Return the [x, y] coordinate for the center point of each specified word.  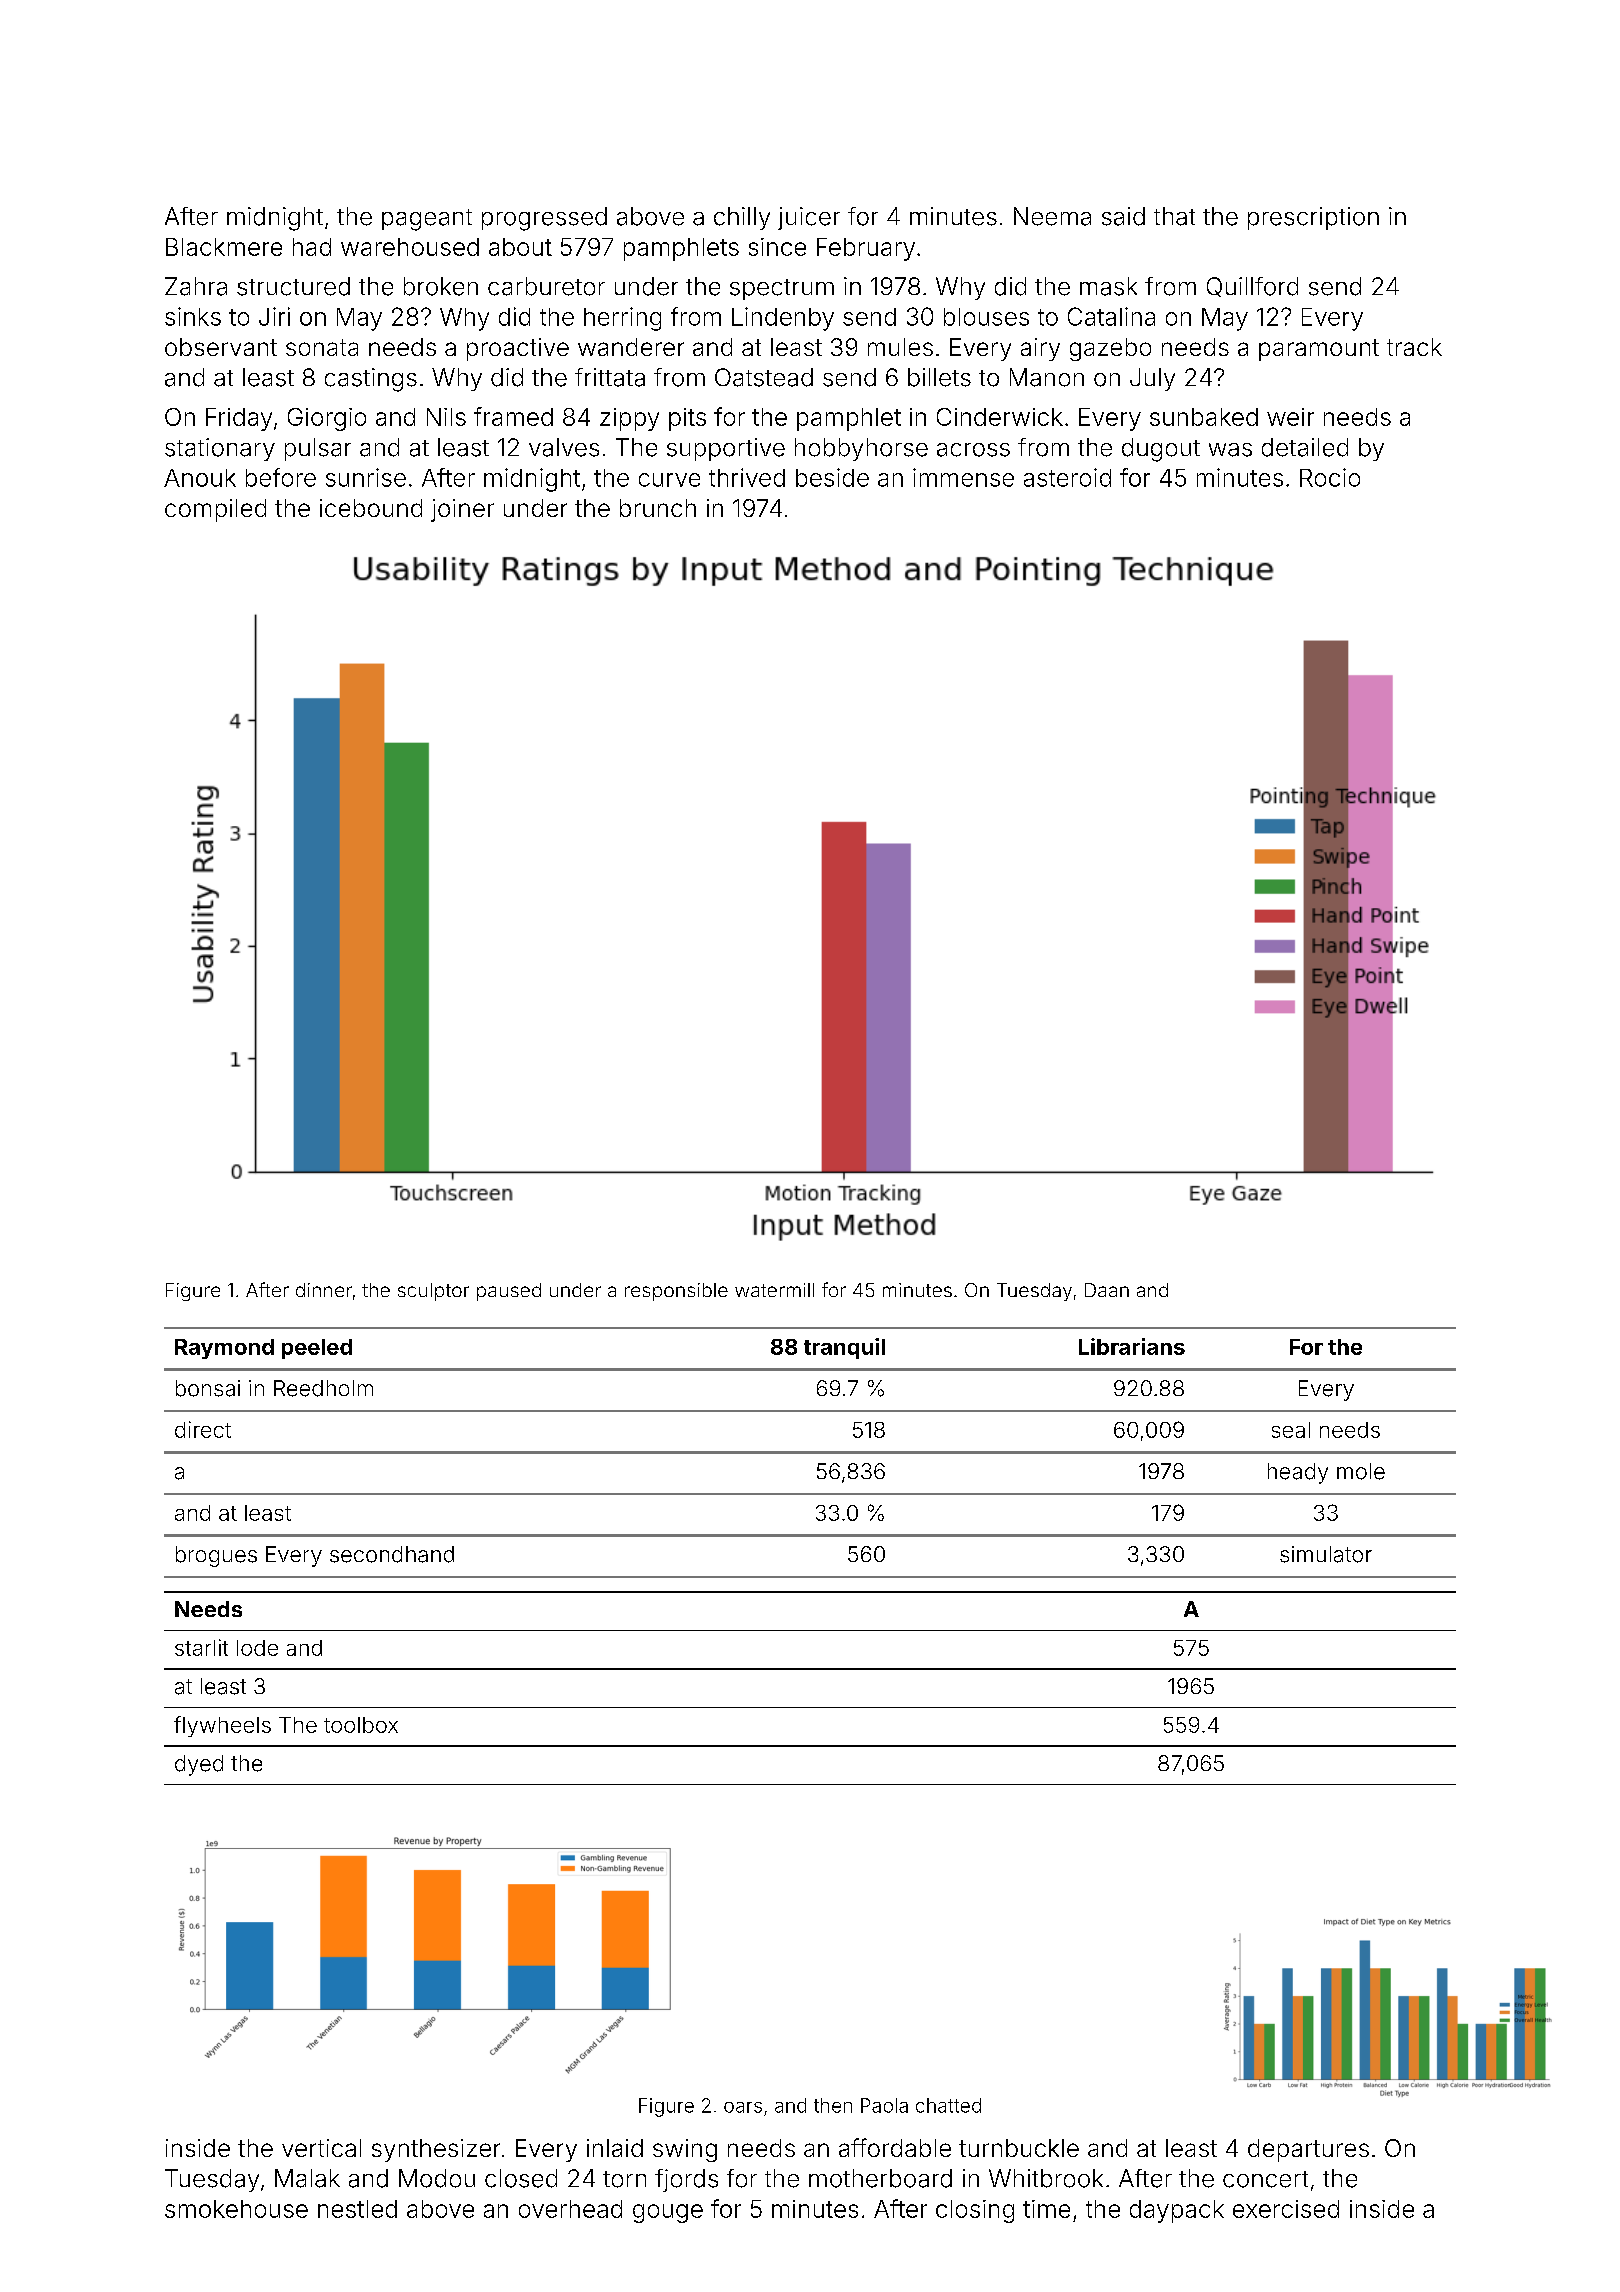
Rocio [1330, 477]
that [1174, 216]
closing [975, 2211]
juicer [809, 218]
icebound [371, 508]
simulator [1326, 1554]
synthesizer [436, 2150]
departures [1308, 2150]
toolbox [361, 1725]
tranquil [844, 1348]
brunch [658, 508]
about [520, 247]
